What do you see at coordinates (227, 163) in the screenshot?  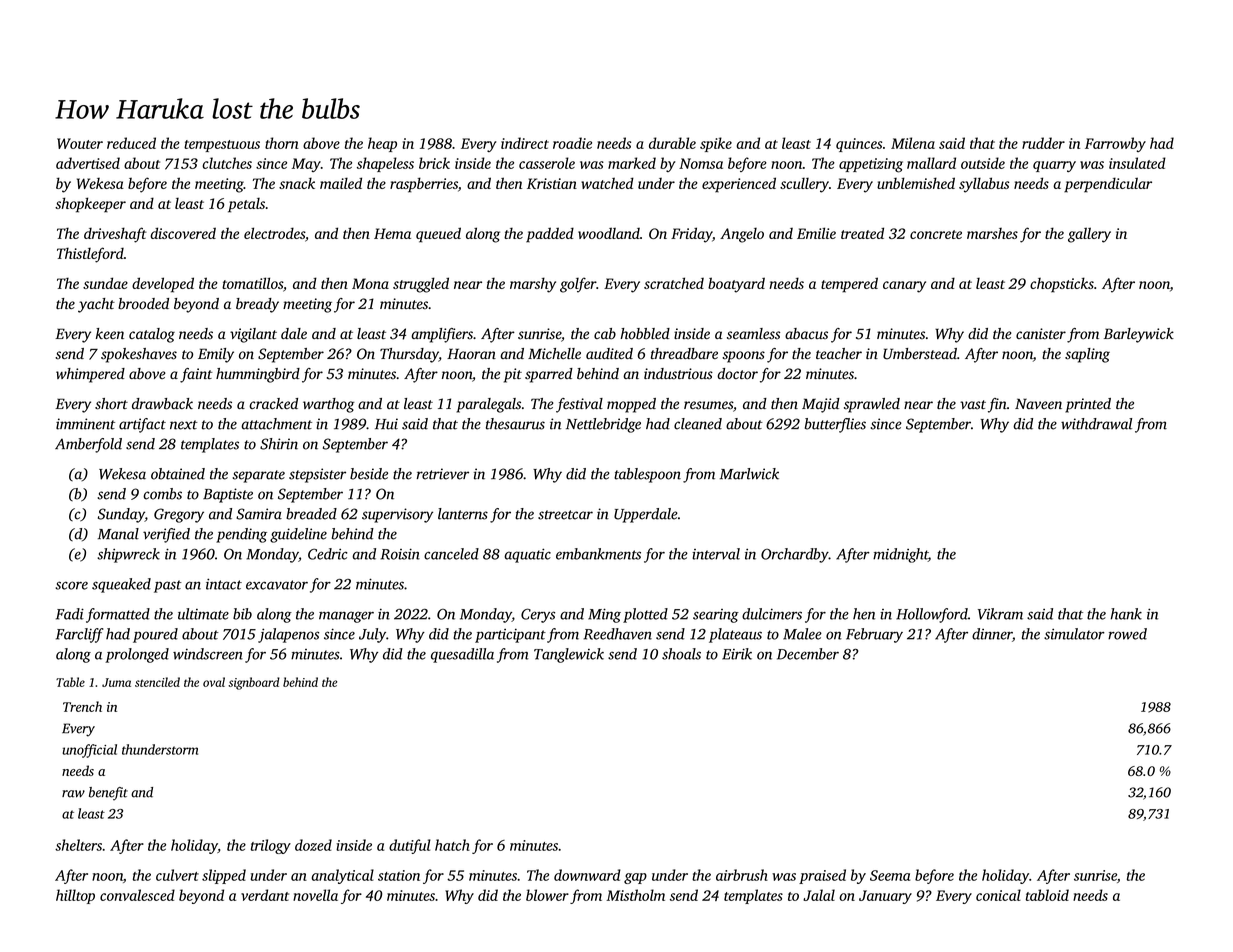 I see `clutches` at bounding box center [227, 163].
